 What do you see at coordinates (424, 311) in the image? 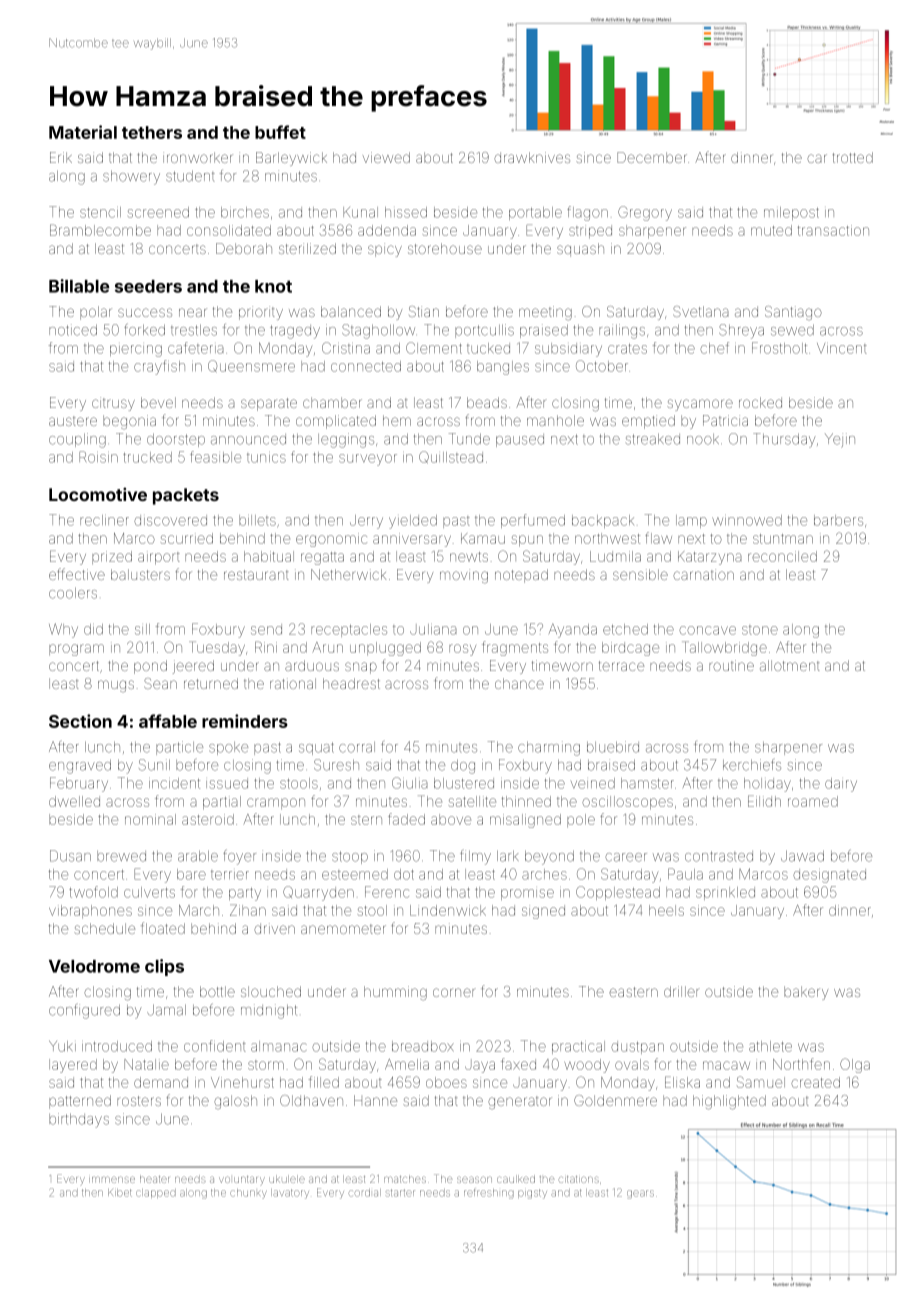
I see `Stian` at bounding box center [424, 311].
